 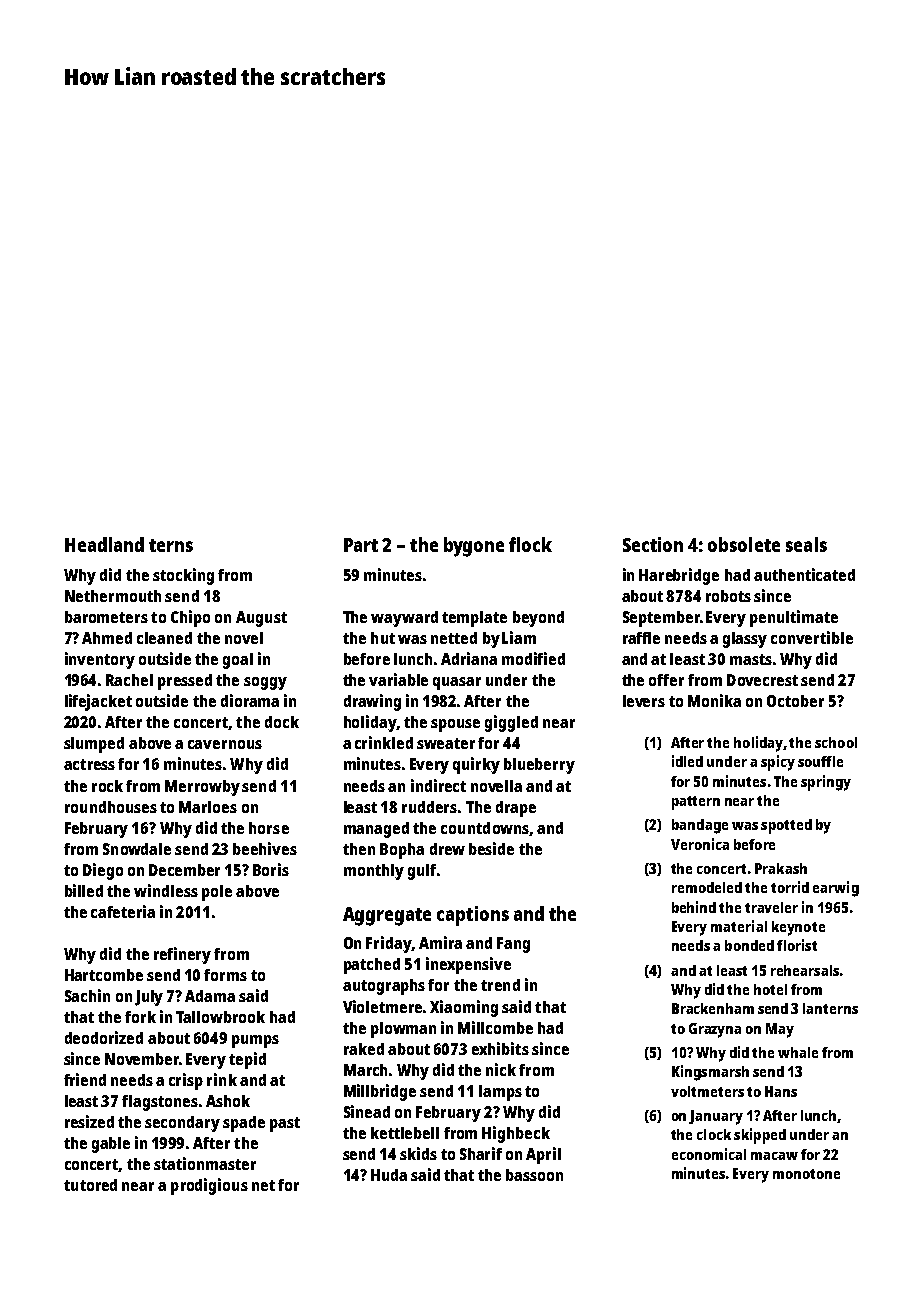 I want to click on gable, so click(x=111, y=1145).
